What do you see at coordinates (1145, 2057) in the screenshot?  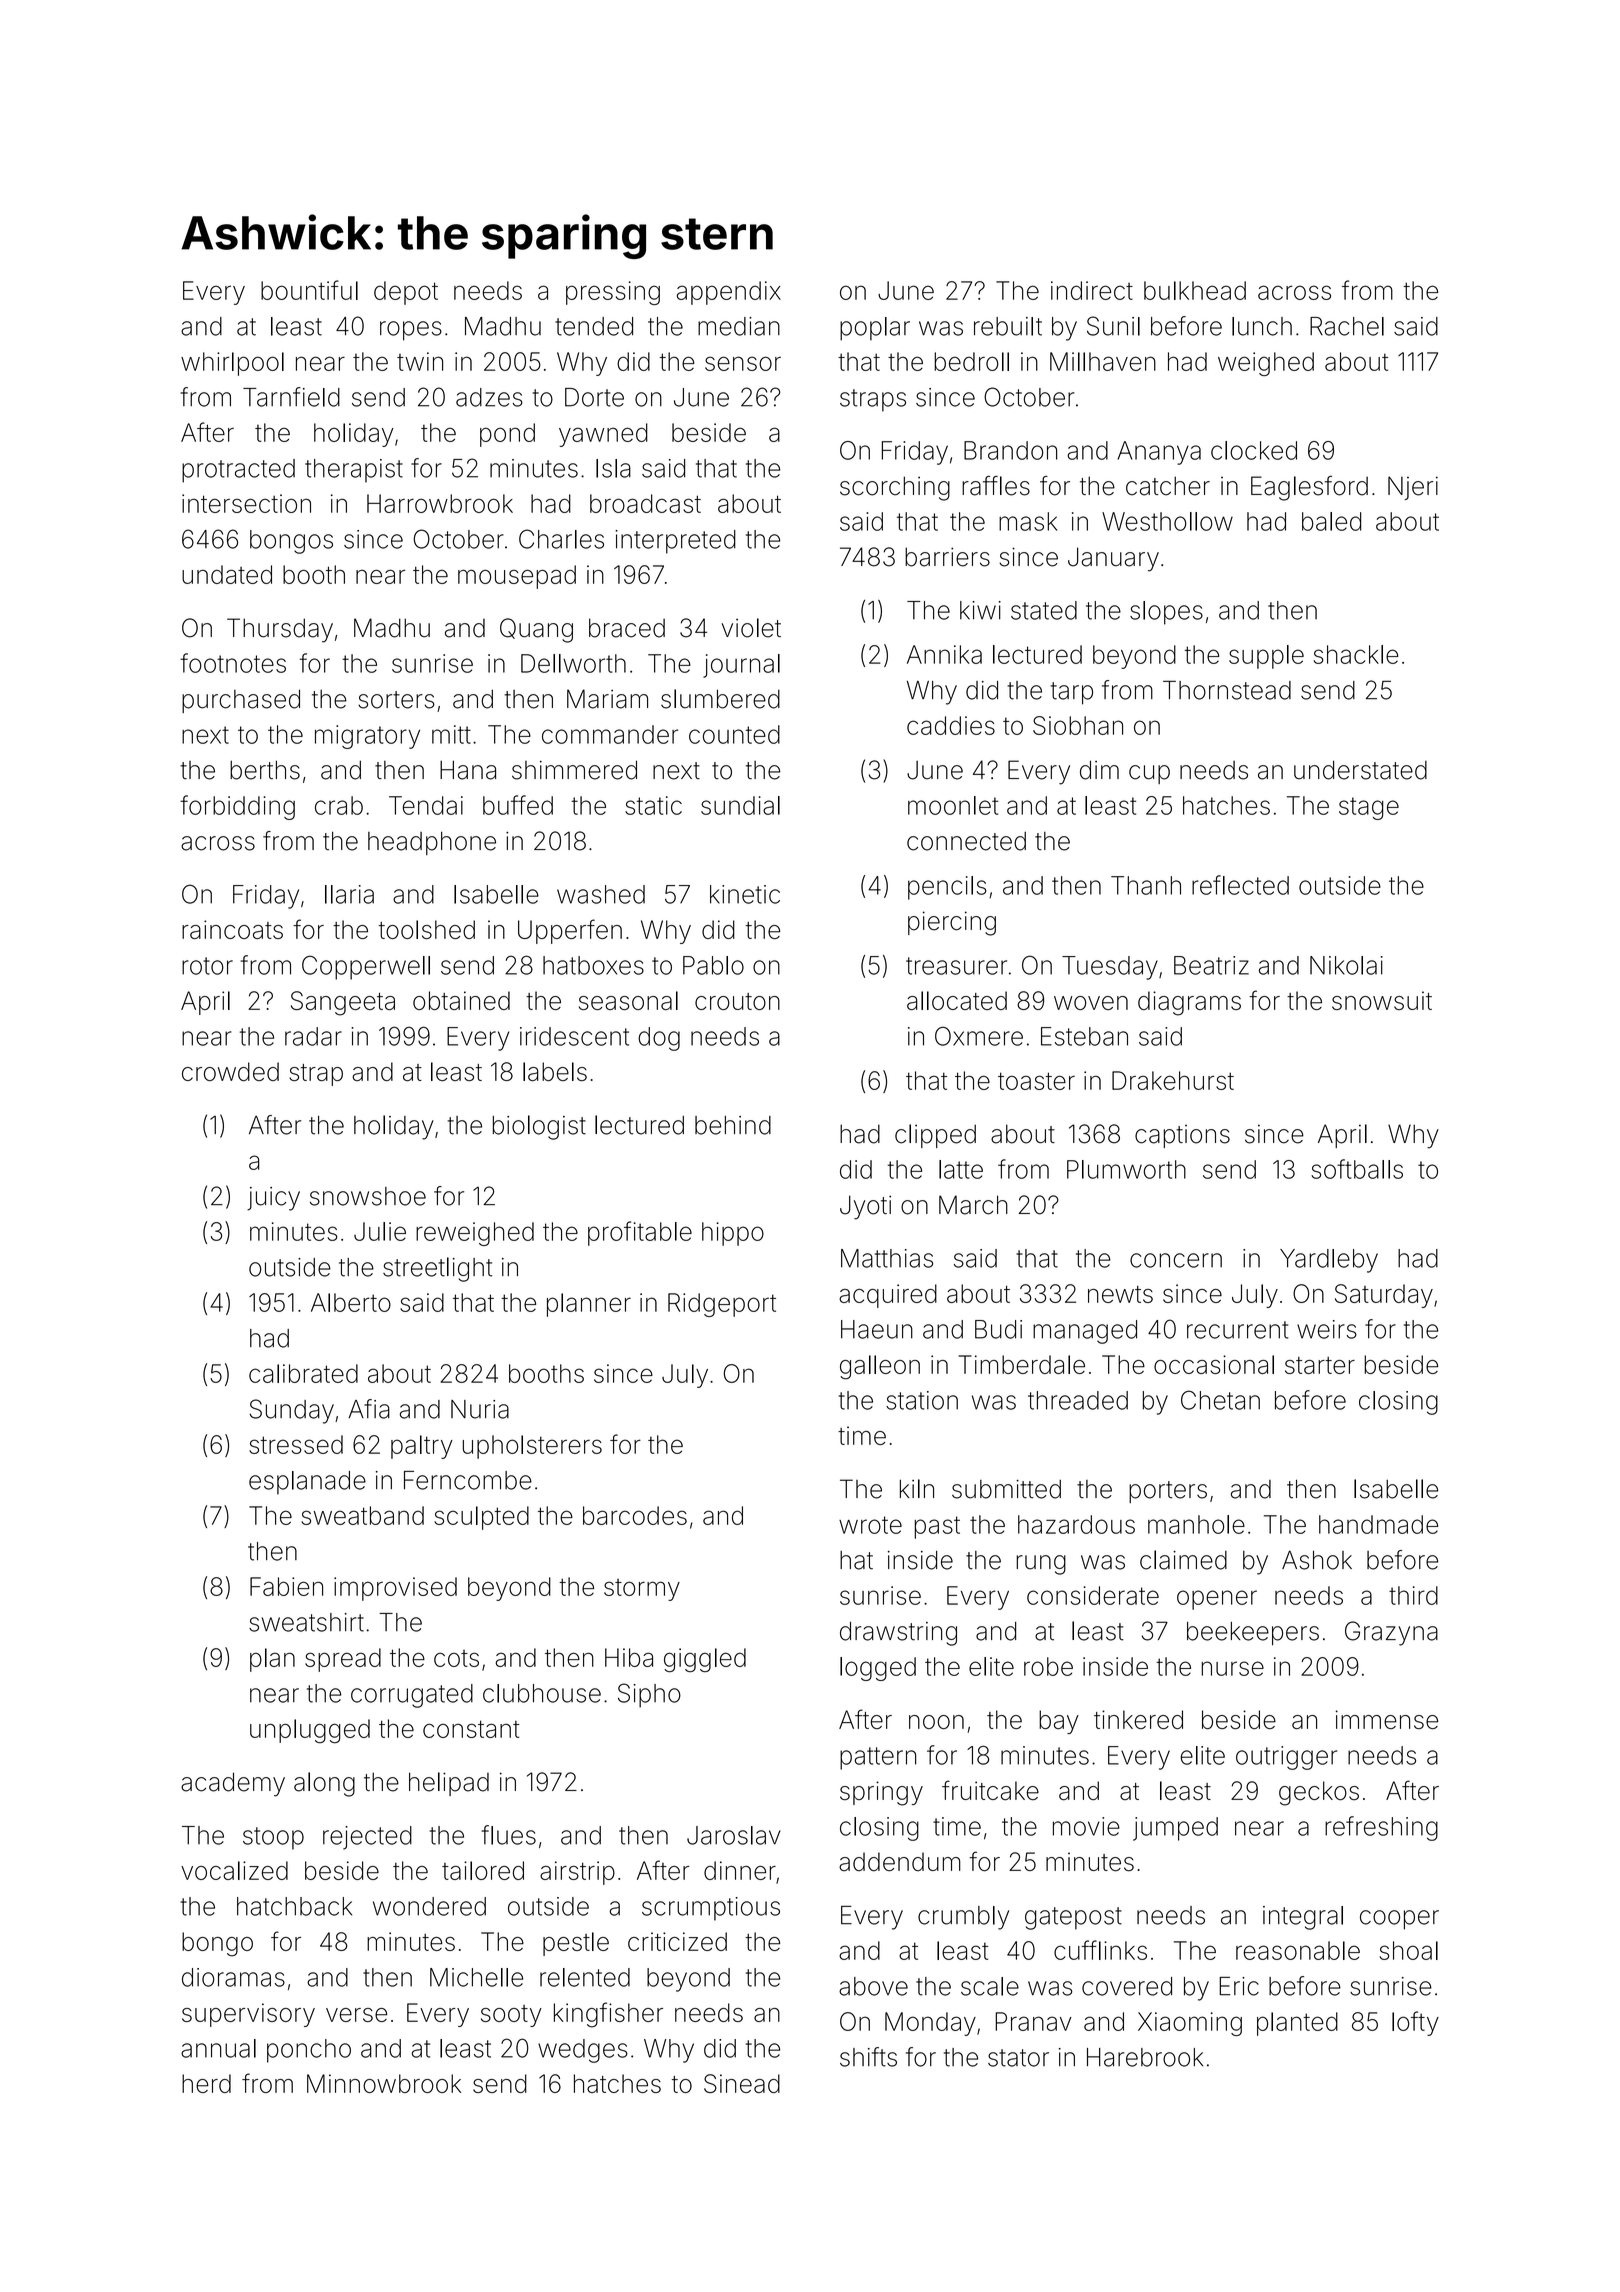 I see `Harebrook` at bounding box center [1145, 2057].
